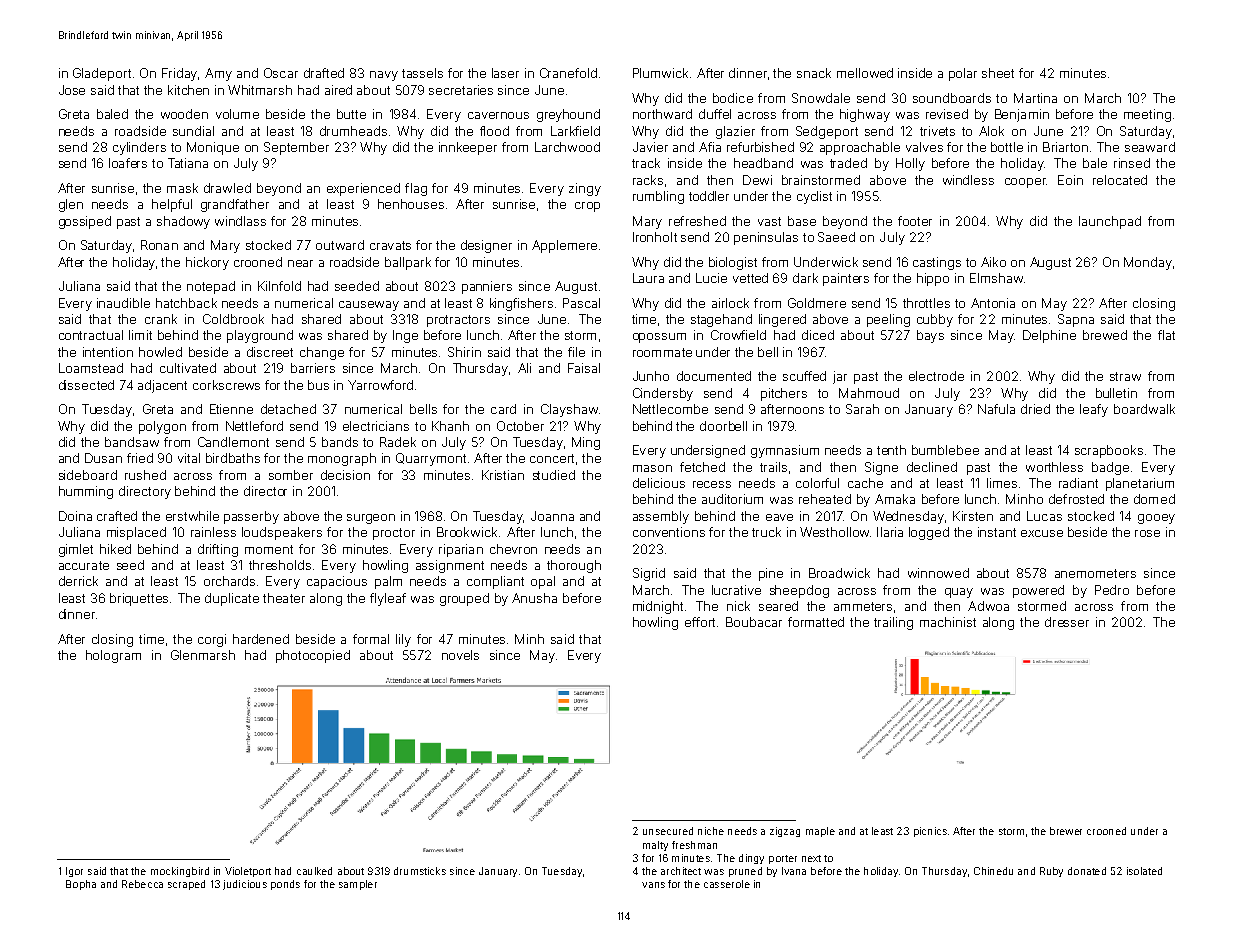 Image resolution: width=1233 pixels, height=952 pixels. Describe the element at coordinates (924, 147) in the document. I see `valves` at that location.
